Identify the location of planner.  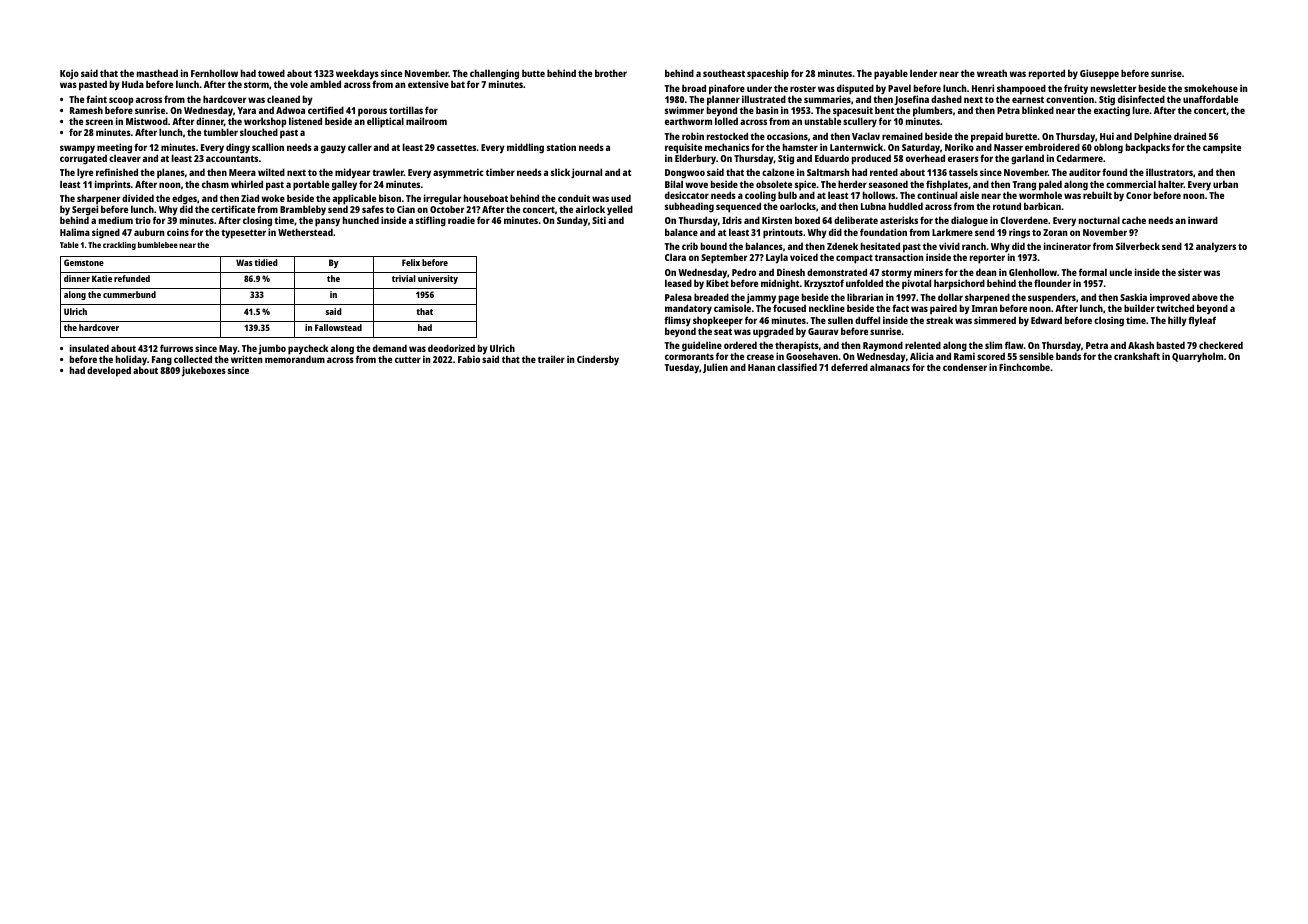
(723, 101).
